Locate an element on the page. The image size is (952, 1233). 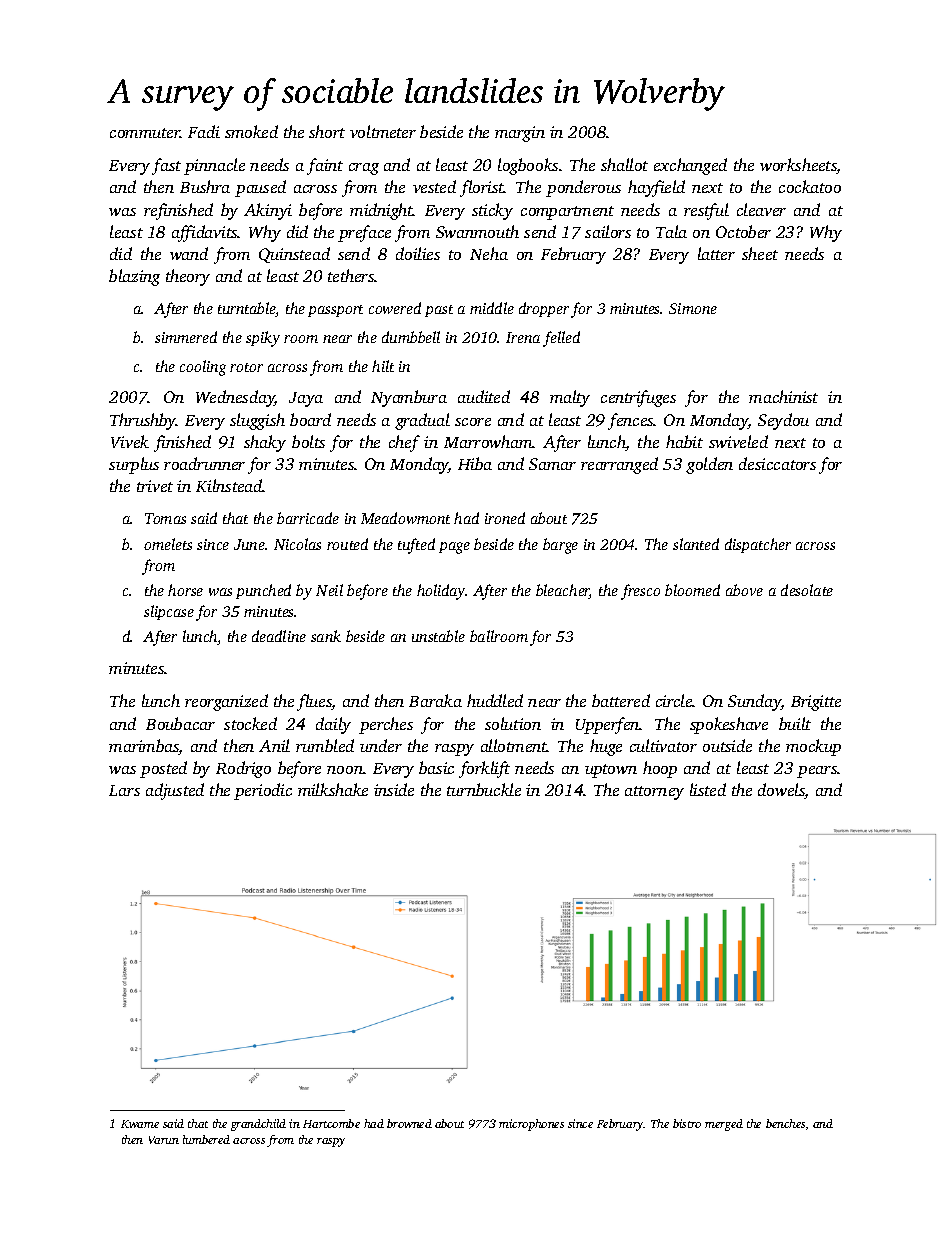
slipcase is located at coordinates (169, 612).
